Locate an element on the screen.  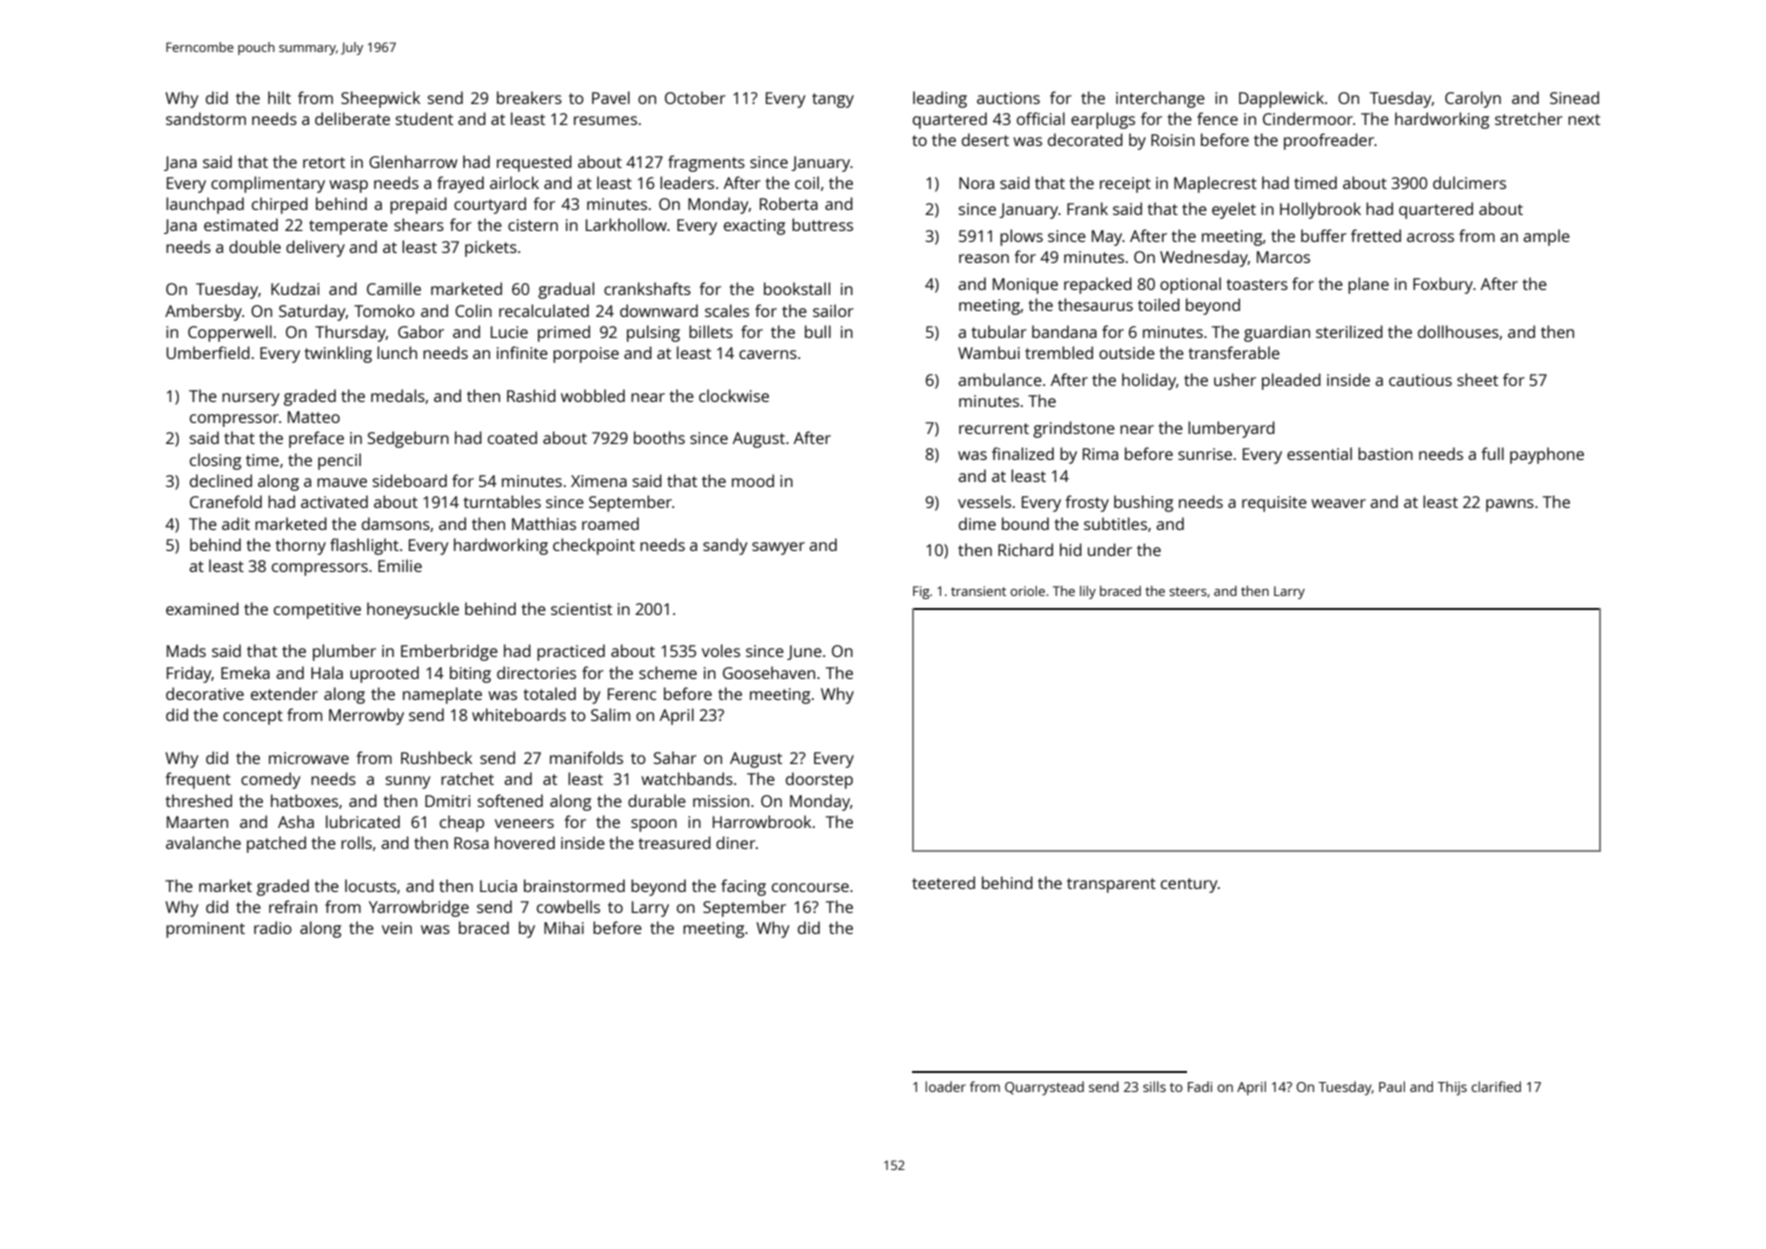
guardian is located at coordinates (1277, 333).
